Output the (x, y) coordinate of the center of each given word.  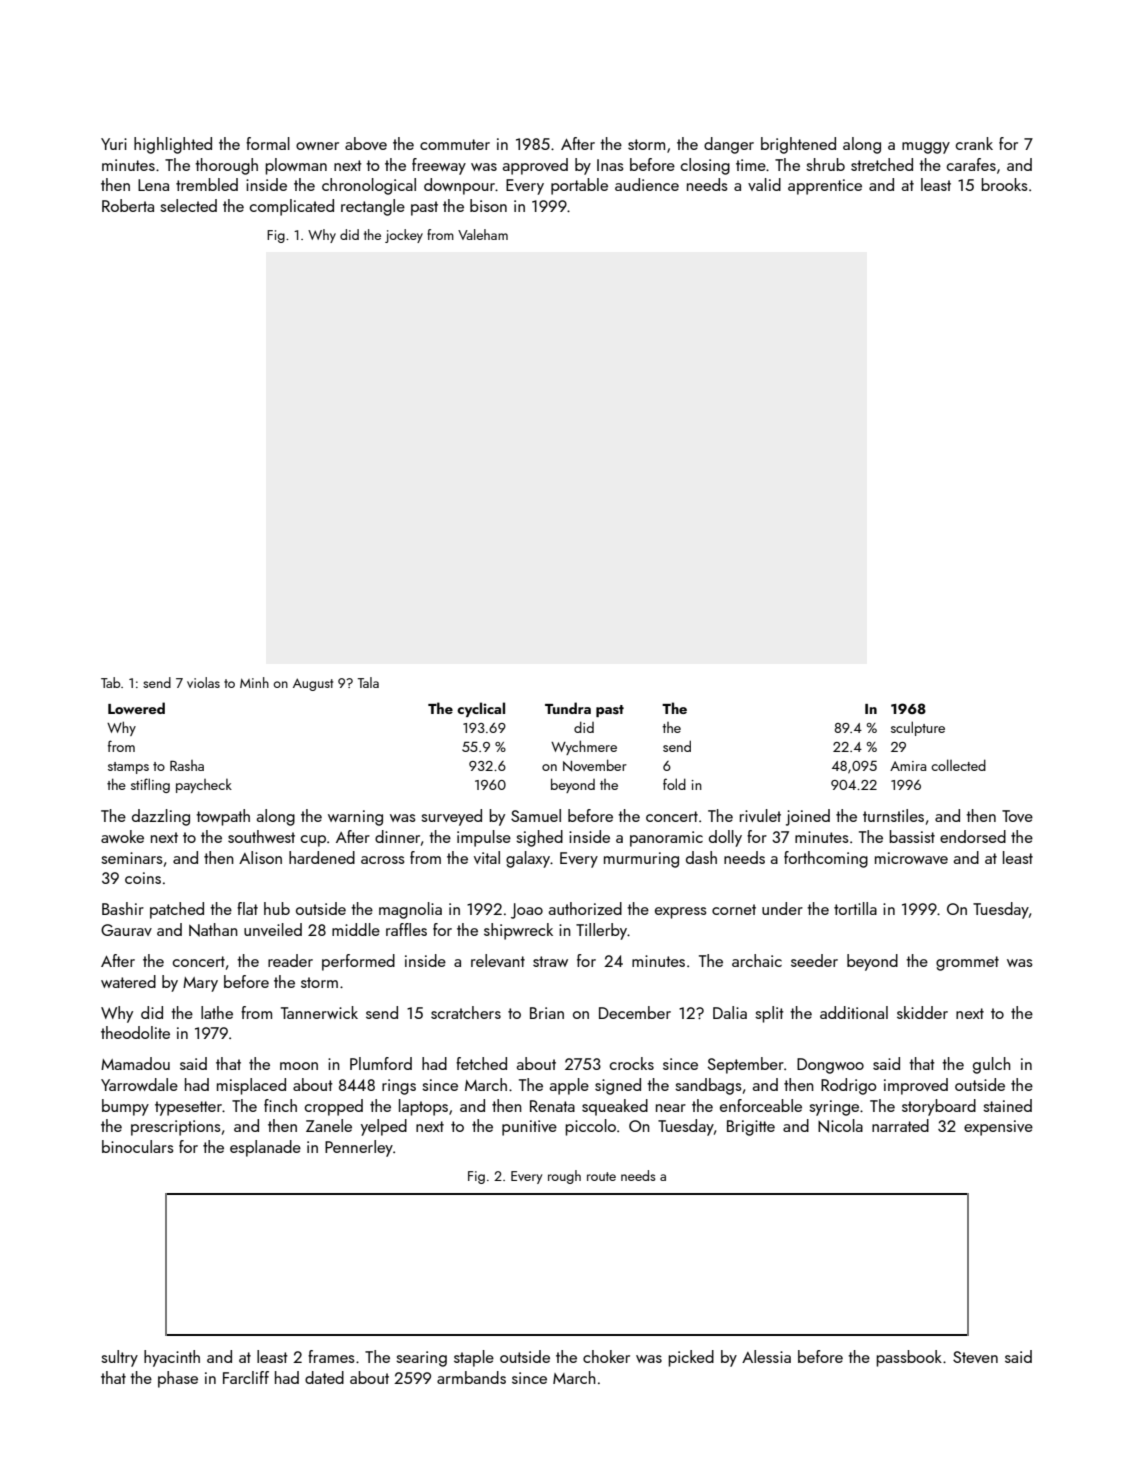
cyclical (481, 709)
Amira (908, 766)
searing (421, 1359)
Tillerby (601, 931)
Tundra (568, 708)
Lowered (136, 708)
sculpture (918, 728)
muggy (926, 148)
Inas (610, 165)
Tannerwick (319, 1012)
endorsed (973, 836)
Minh (254, 682)
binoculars (138, 1146)
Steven (975, 1357)
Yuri (114, 144)
